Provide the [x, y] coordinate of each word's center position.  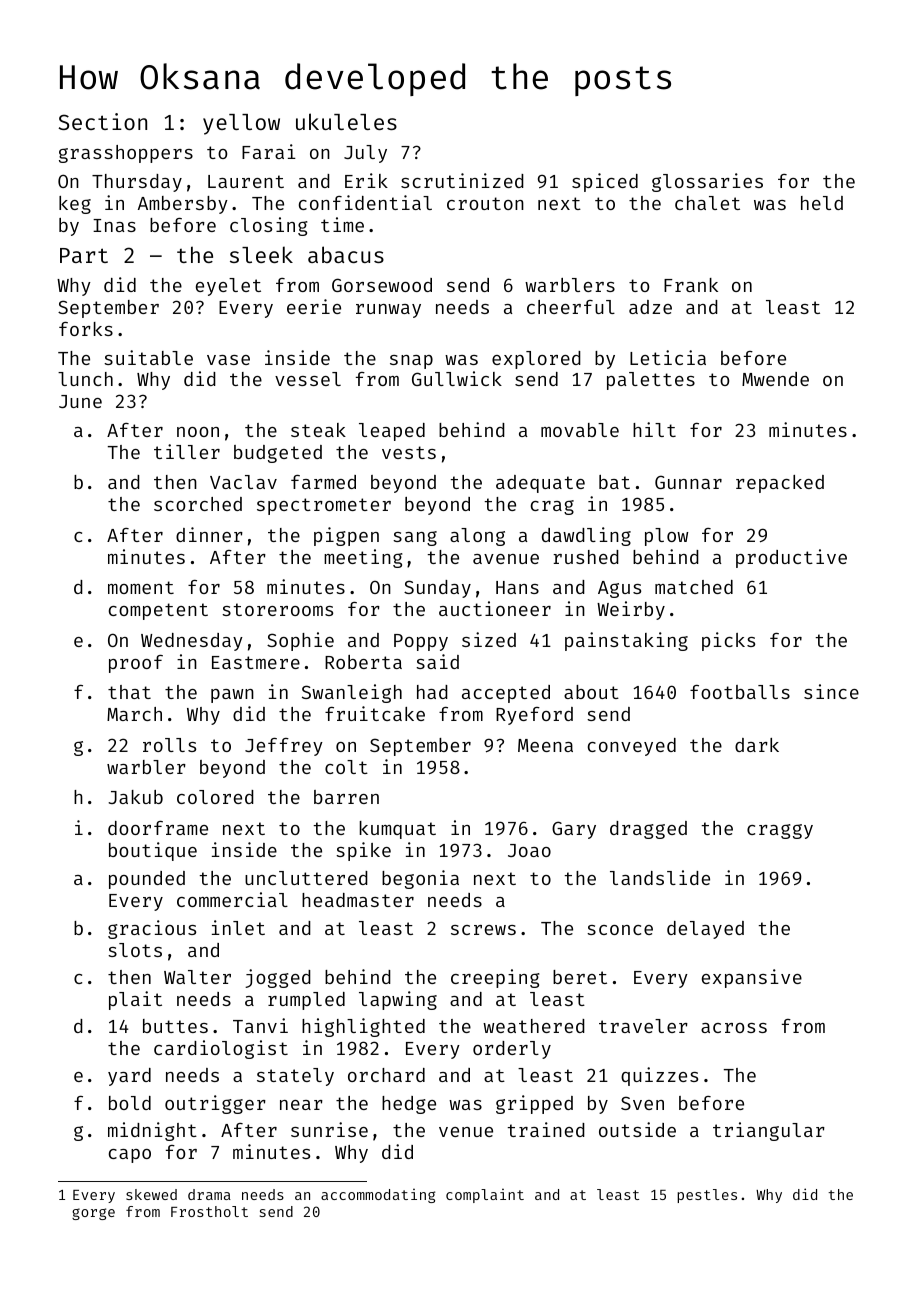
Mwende [775, 379]
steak [318, 430]
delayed [705, 930]
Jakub [135, 797]
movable [580, 430]
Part [84, 255]
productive [791, 558]
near [301, 1105]
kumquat [398, 830]
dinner [209, 534]
